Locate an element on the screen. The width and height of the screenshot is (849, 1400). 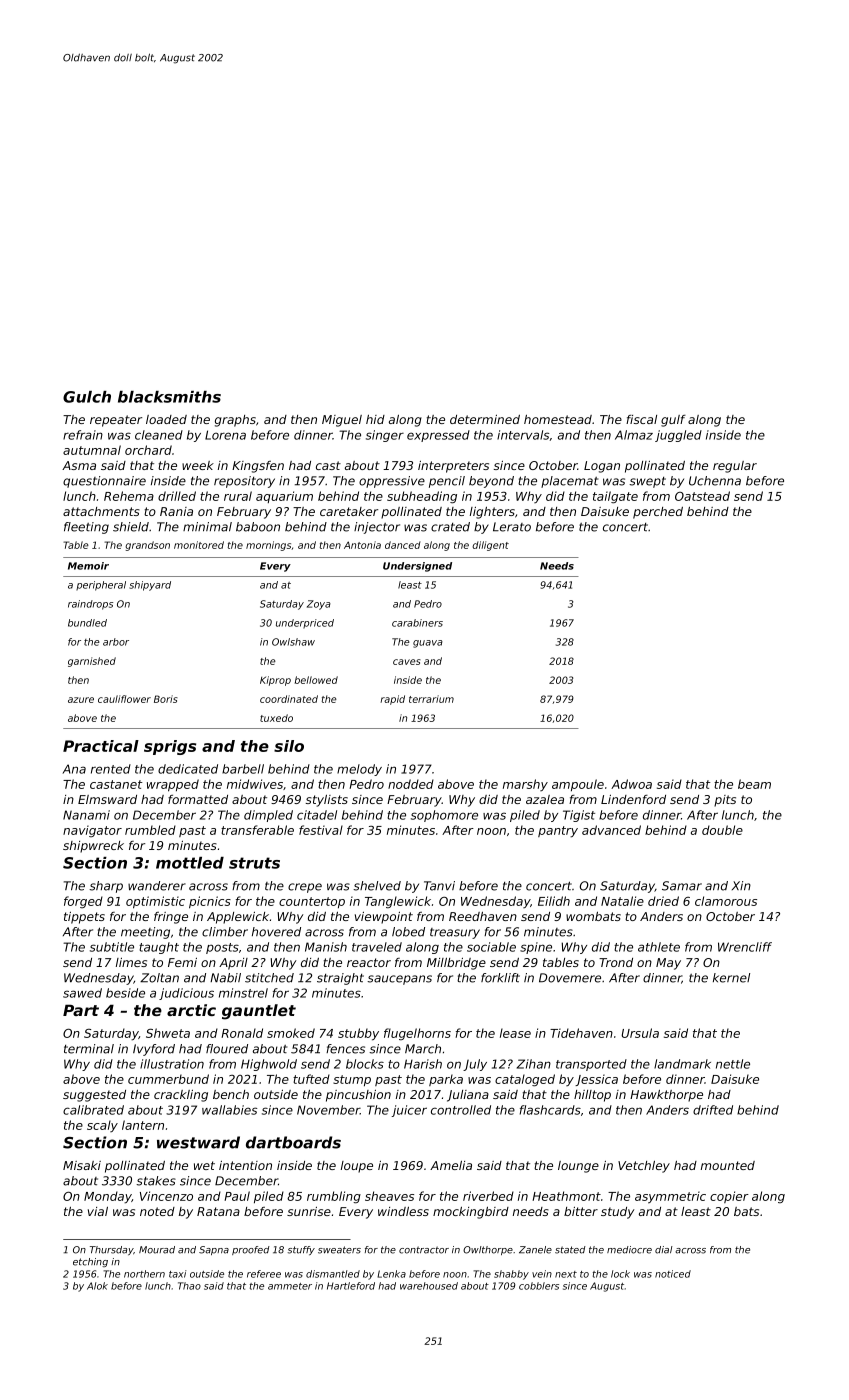
Lindenford is located at coordinates (633, 799).
